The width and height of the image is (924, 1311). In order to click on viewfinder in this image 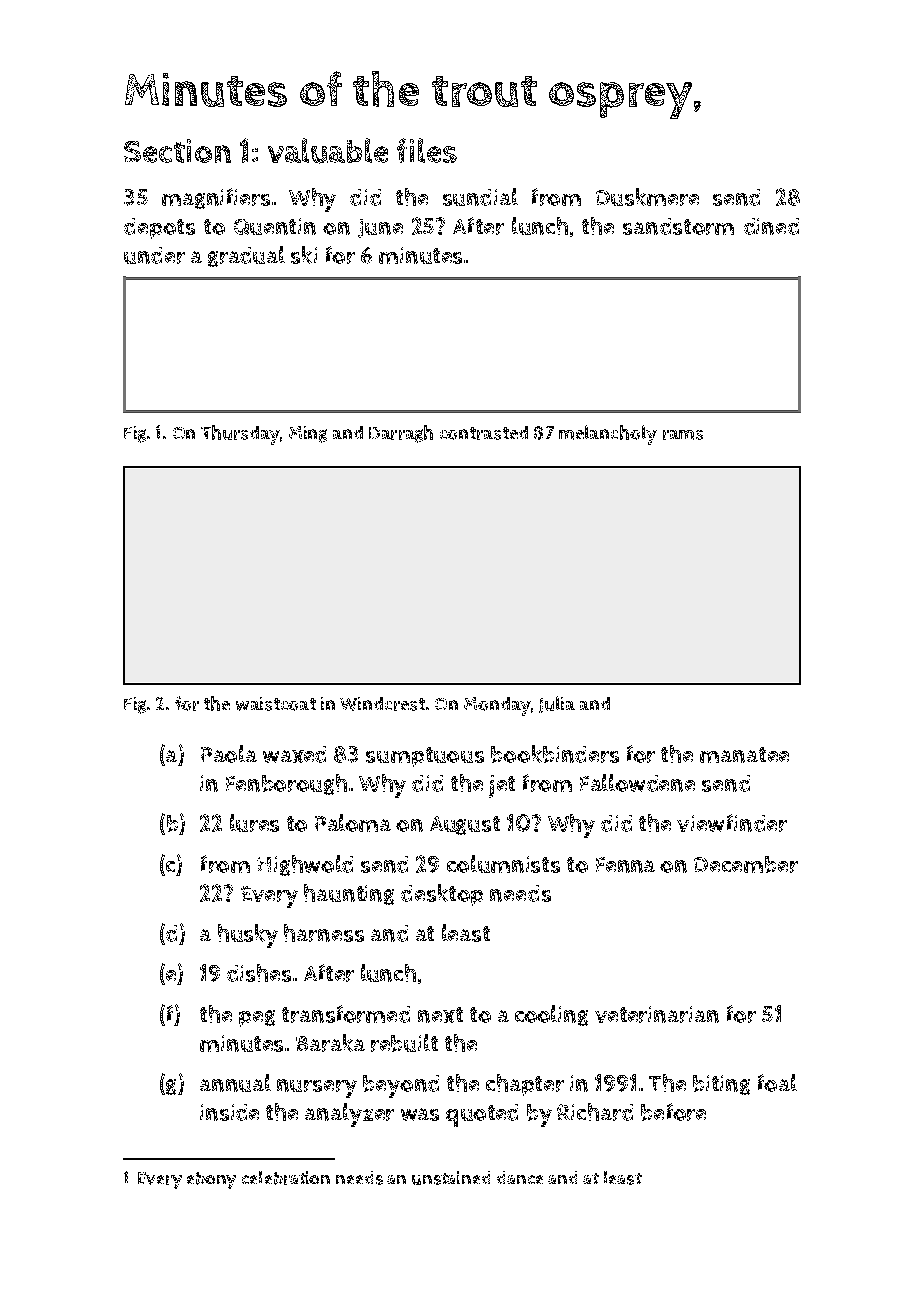, I will do `click(732, 823)`.
